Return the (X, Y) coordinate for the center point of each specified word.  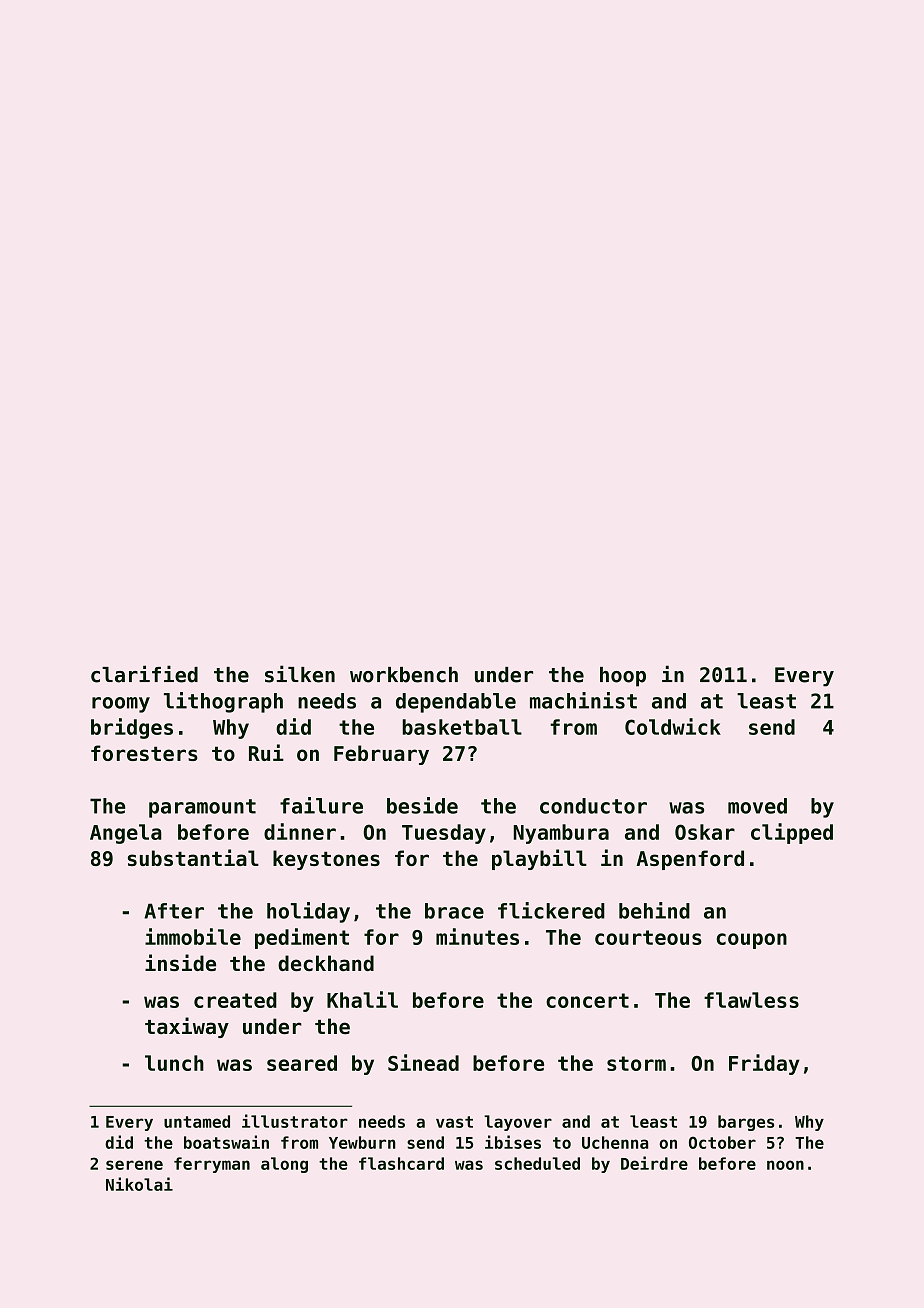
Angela (126, 834)
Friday (764, 1064)
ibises (513, 1142)
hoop (623, 677)
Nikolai (139, 1184)
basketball (462, 727)
